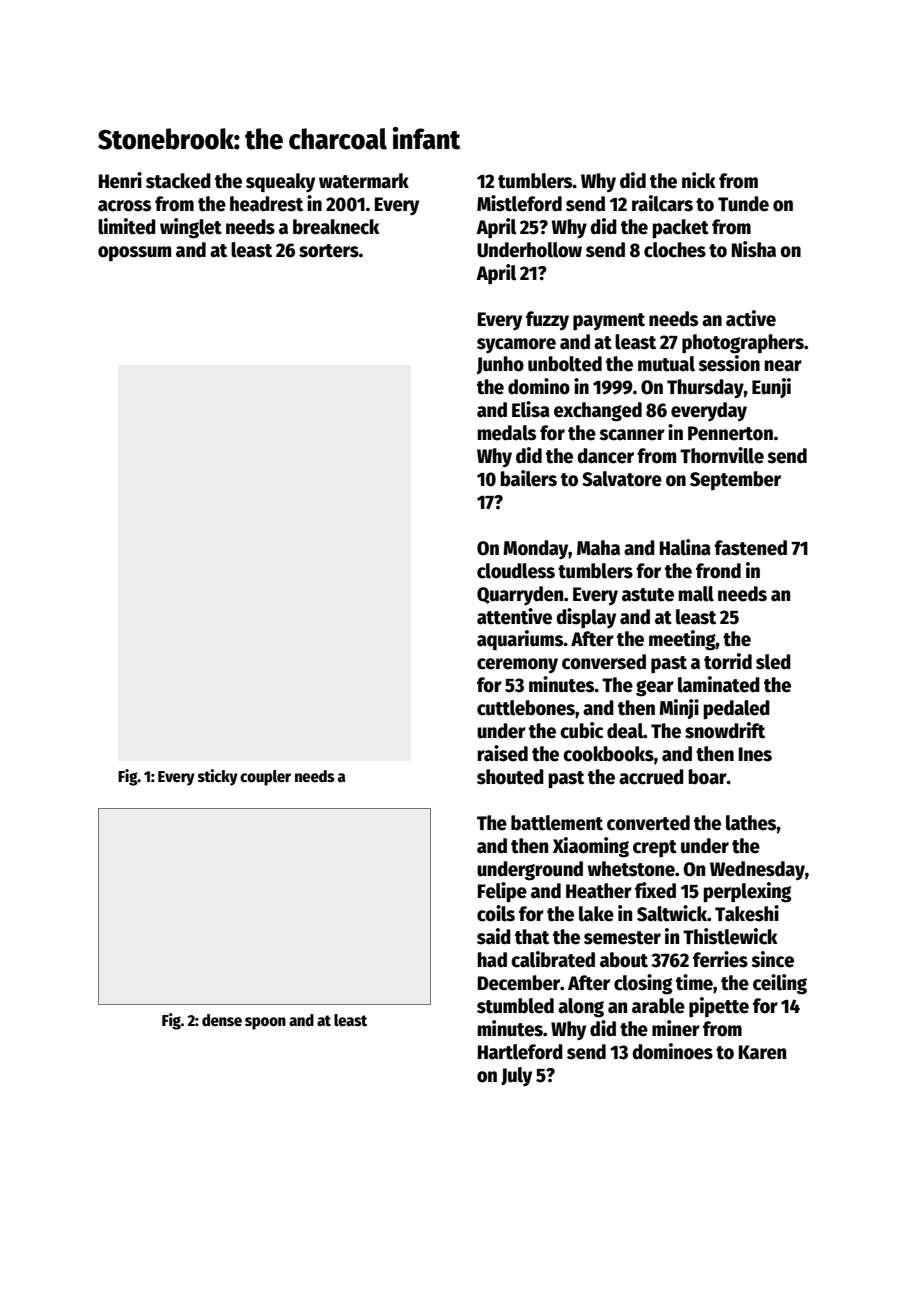 The width and height of the screenshot is (908, 1316). Describe the element at coordinates (520, 1052) in the screenshot. I see `Hartleford` at that location.
